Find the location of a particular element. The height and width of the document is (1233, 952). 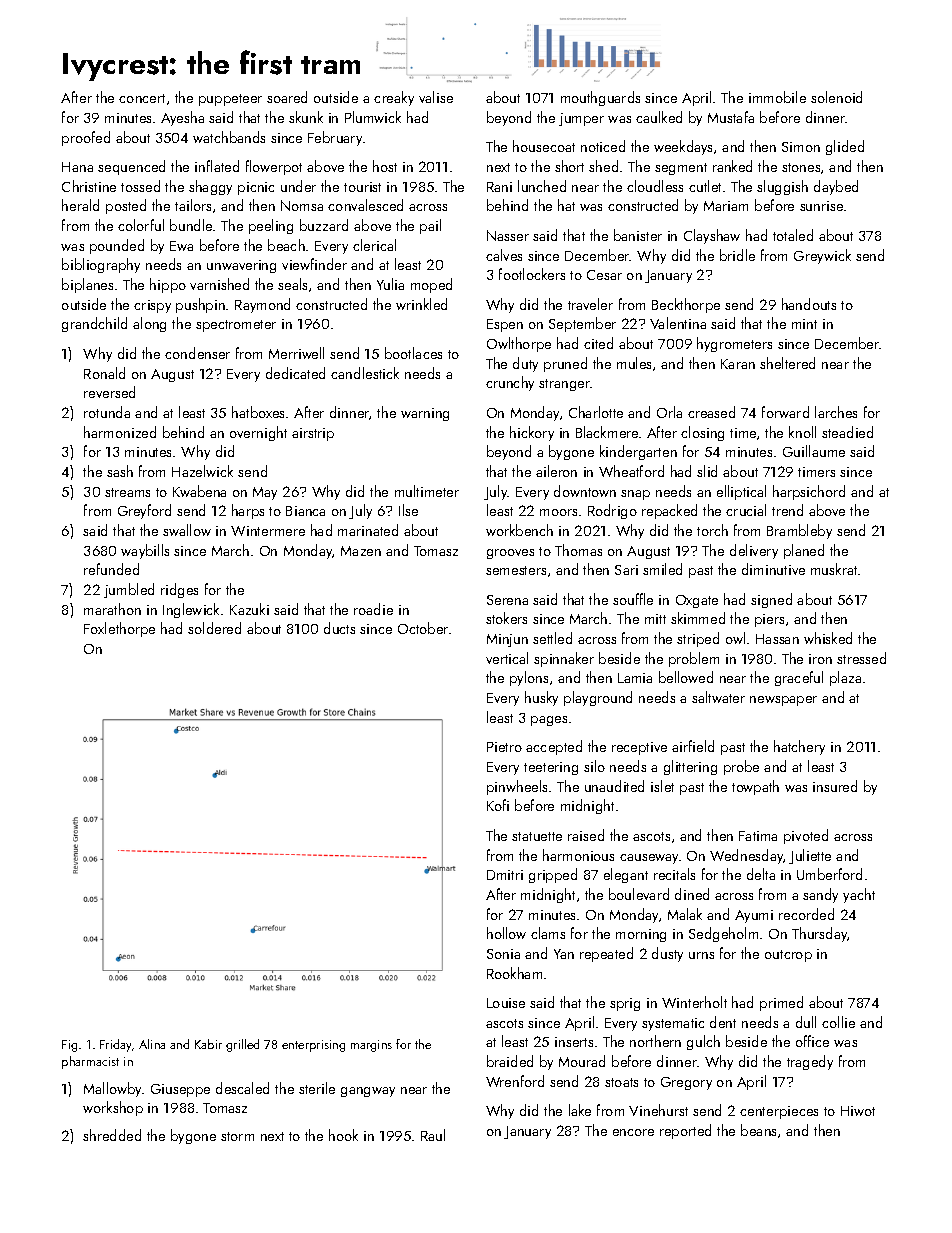

Foxlethorpe is located at coordinates (119, 629).
